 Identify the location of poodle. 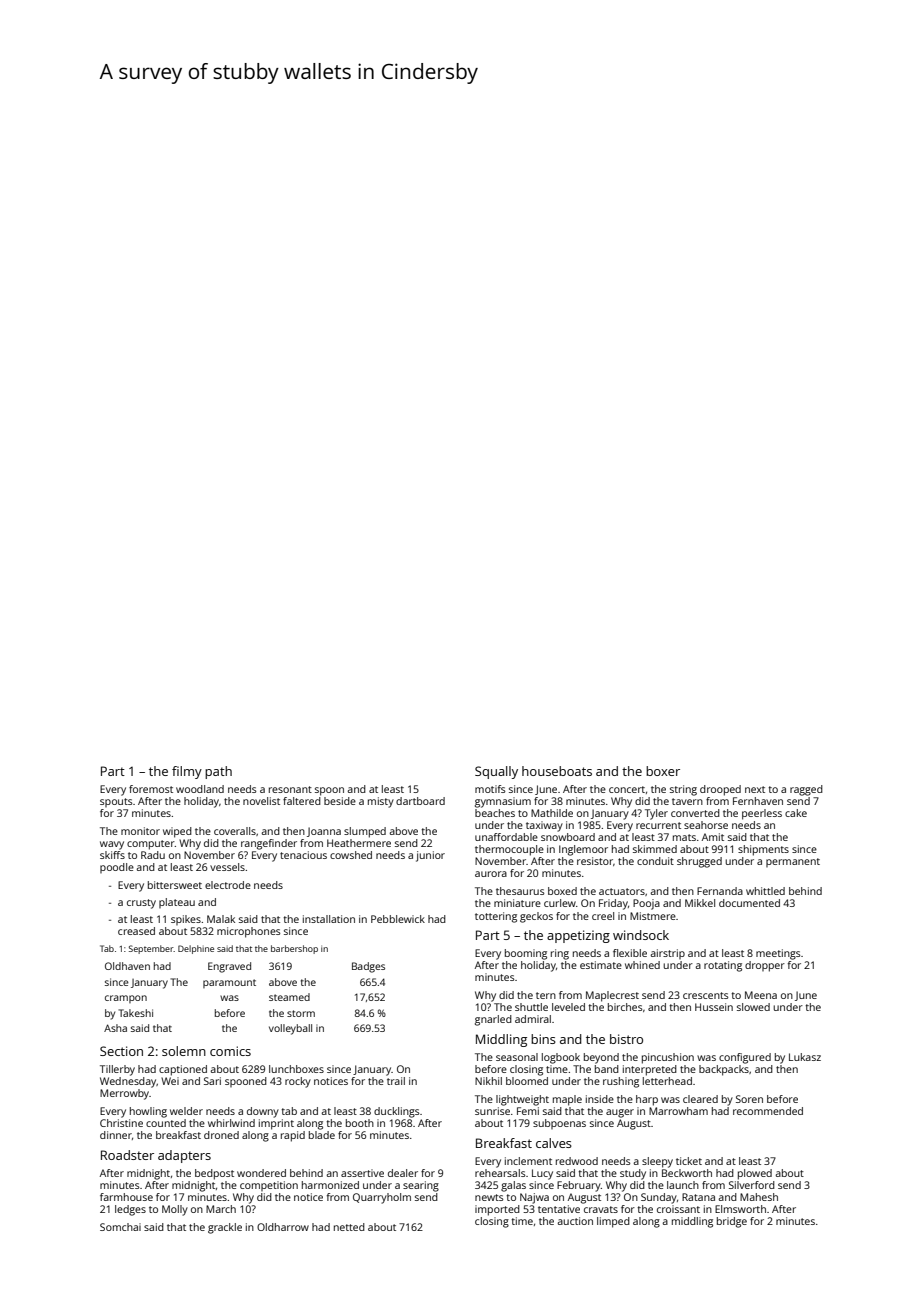
(117, 868).
